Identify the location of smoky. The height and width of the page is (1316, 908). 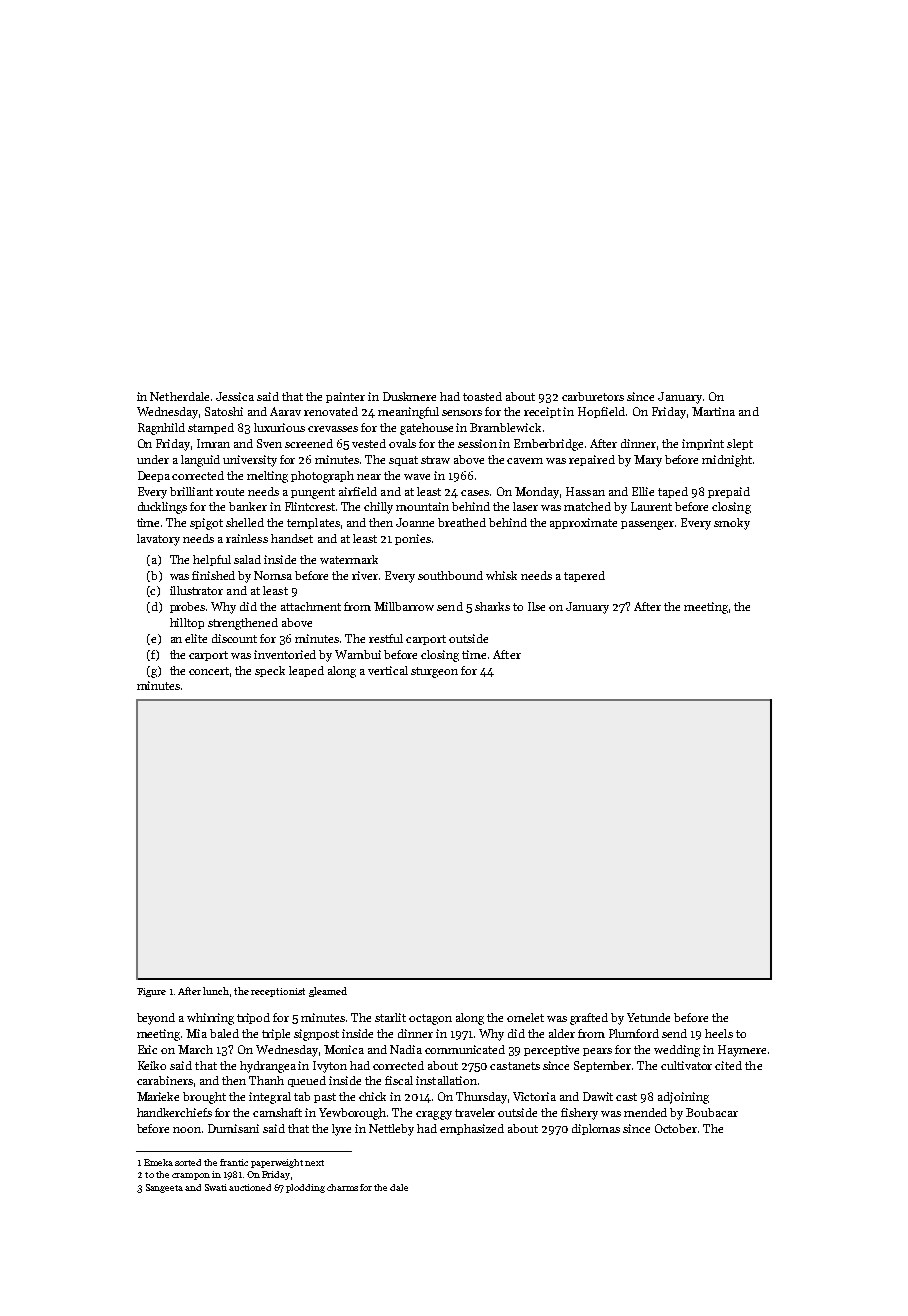
(732, 524).
